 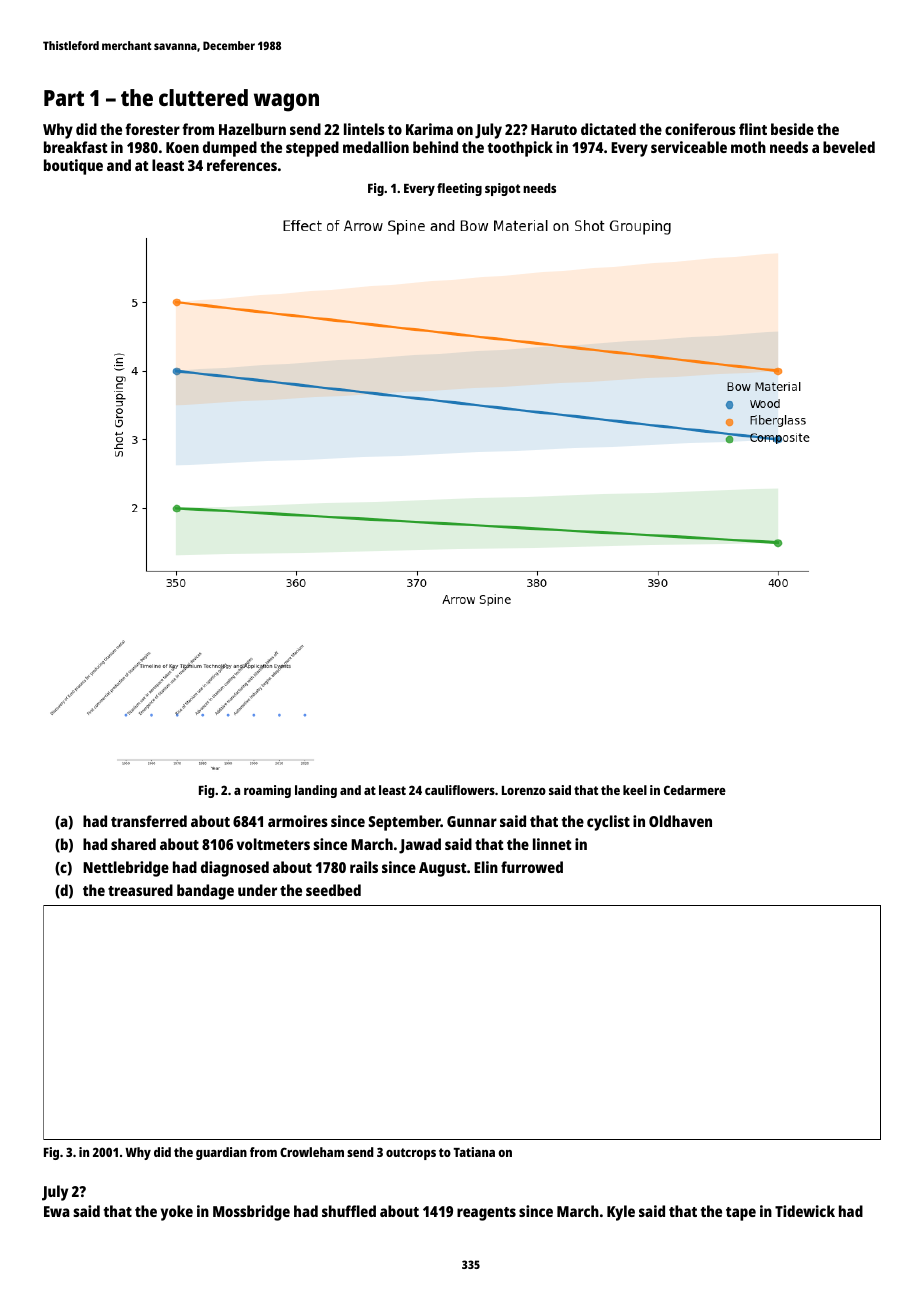 I want to click on roaming, so click(x=267, y=791).
